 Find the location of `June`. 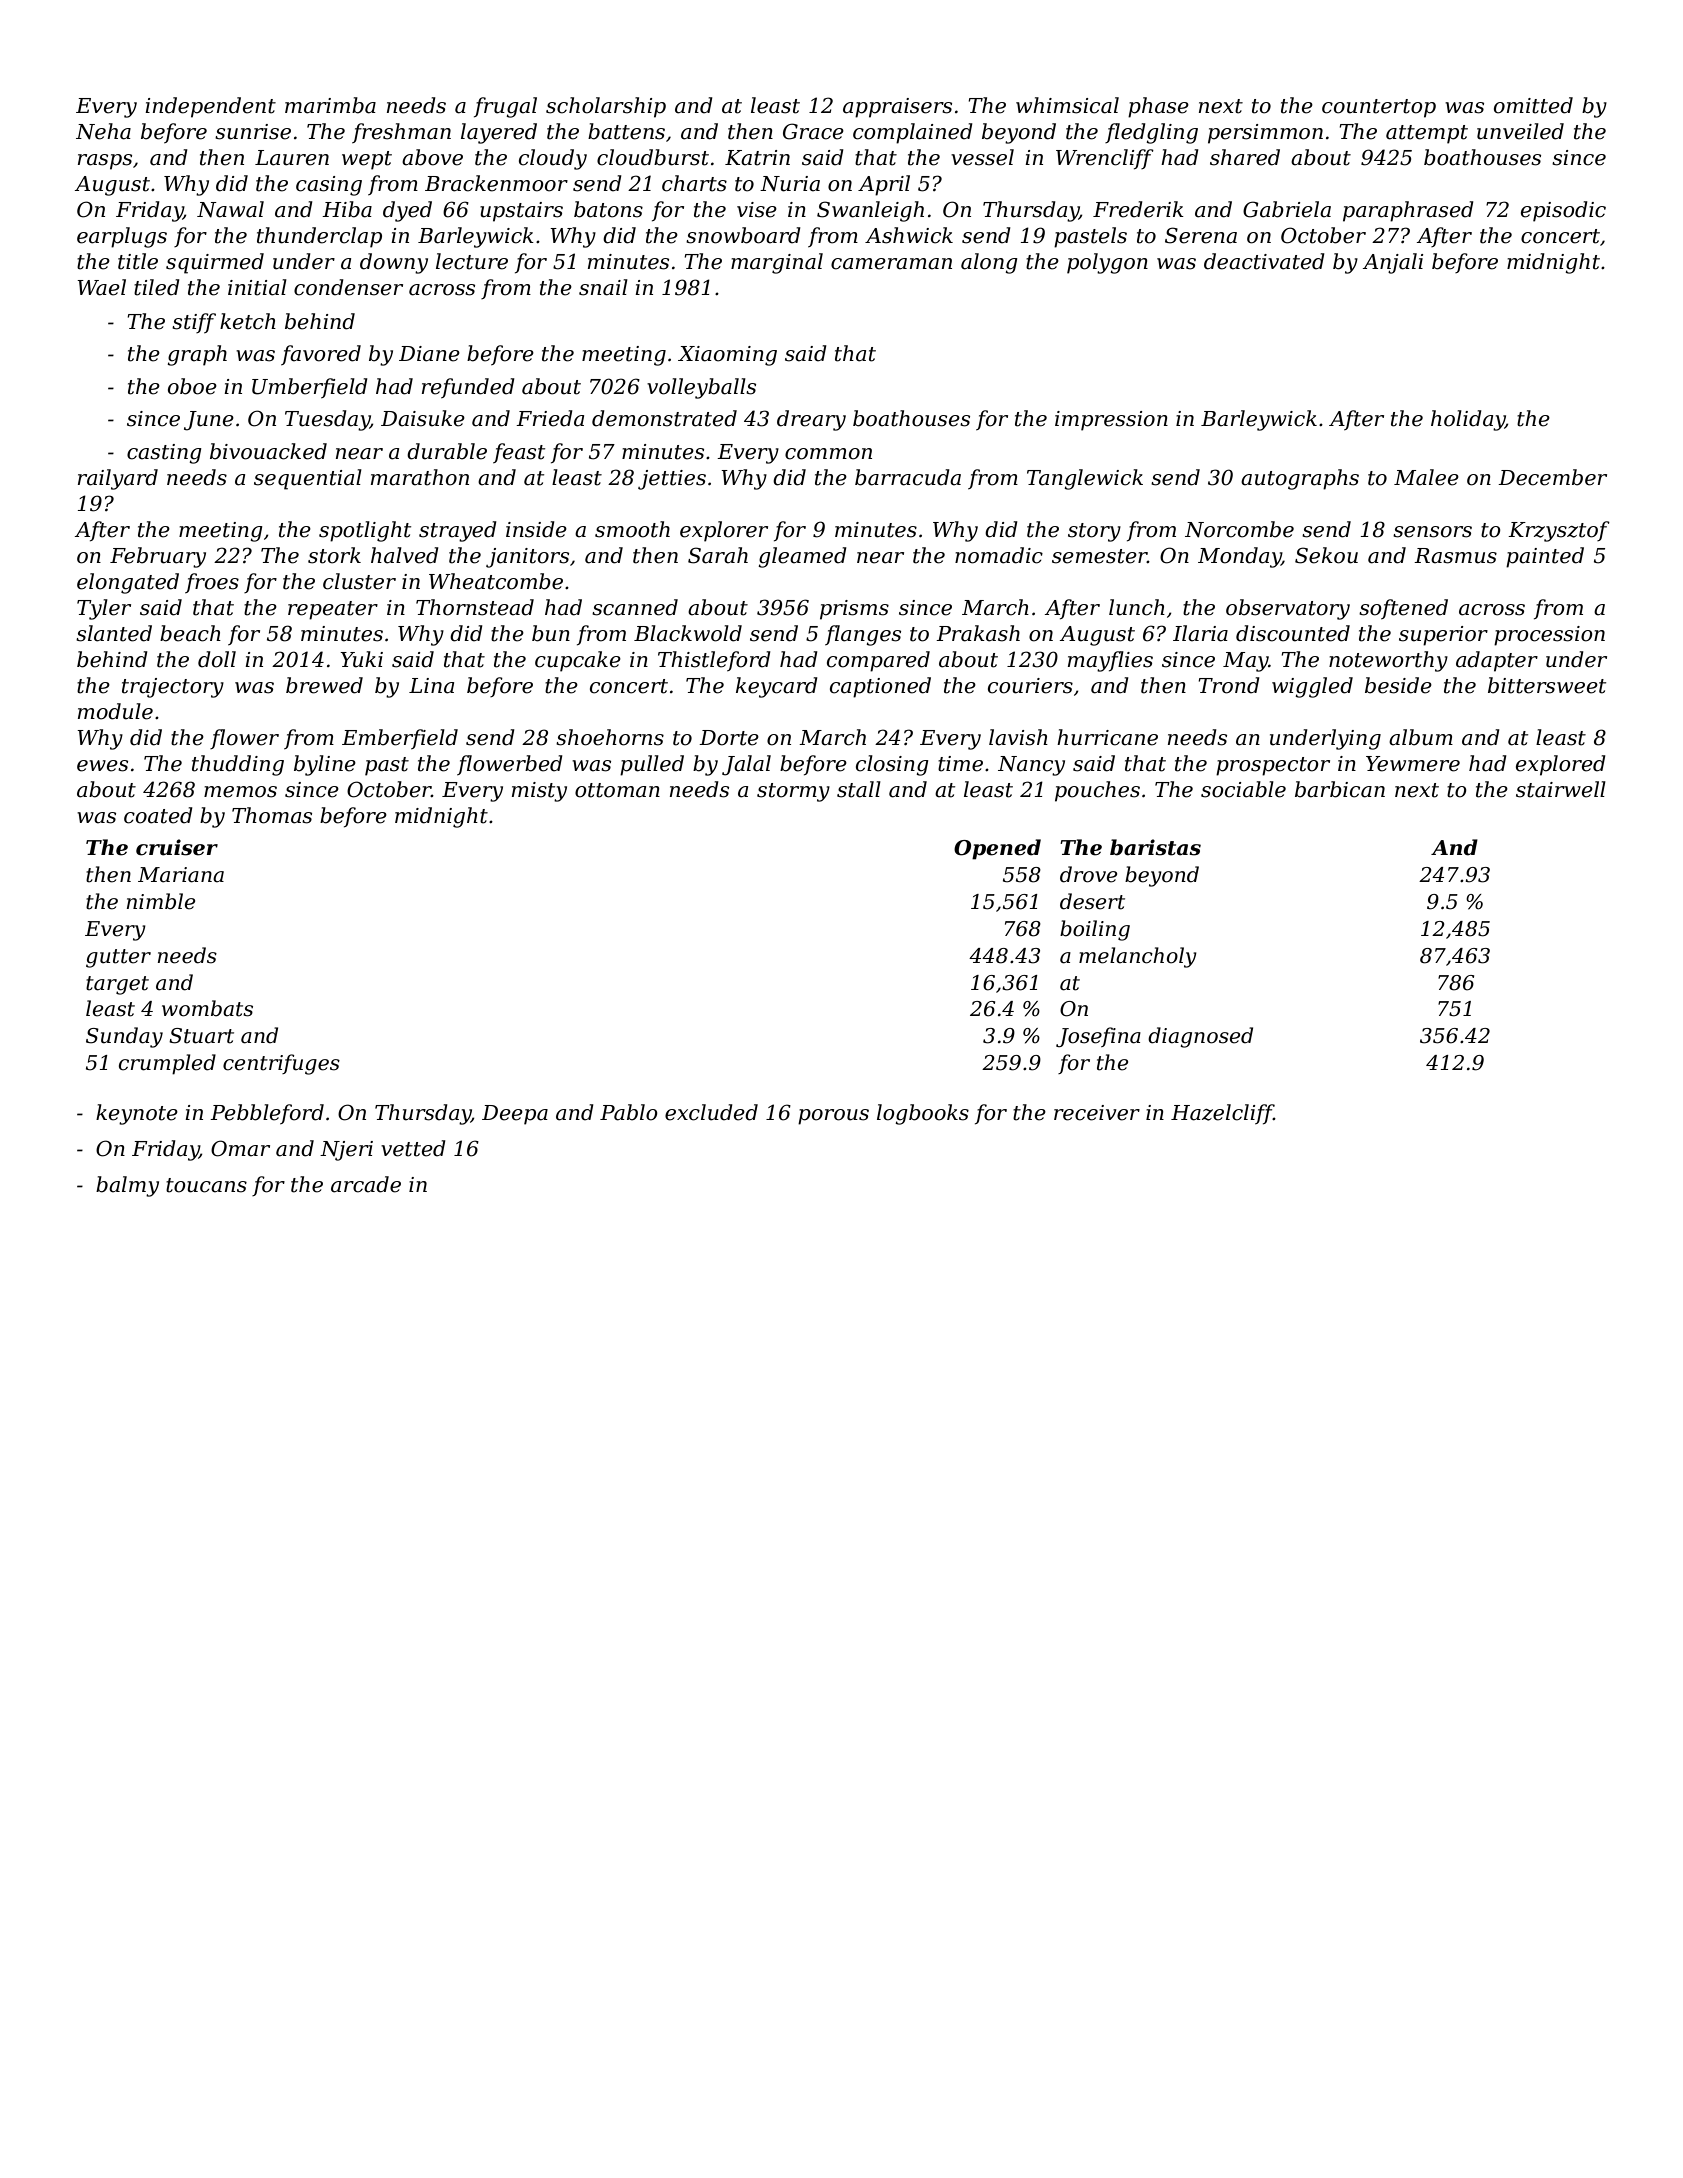

June is located at coordinates (209, 421).
